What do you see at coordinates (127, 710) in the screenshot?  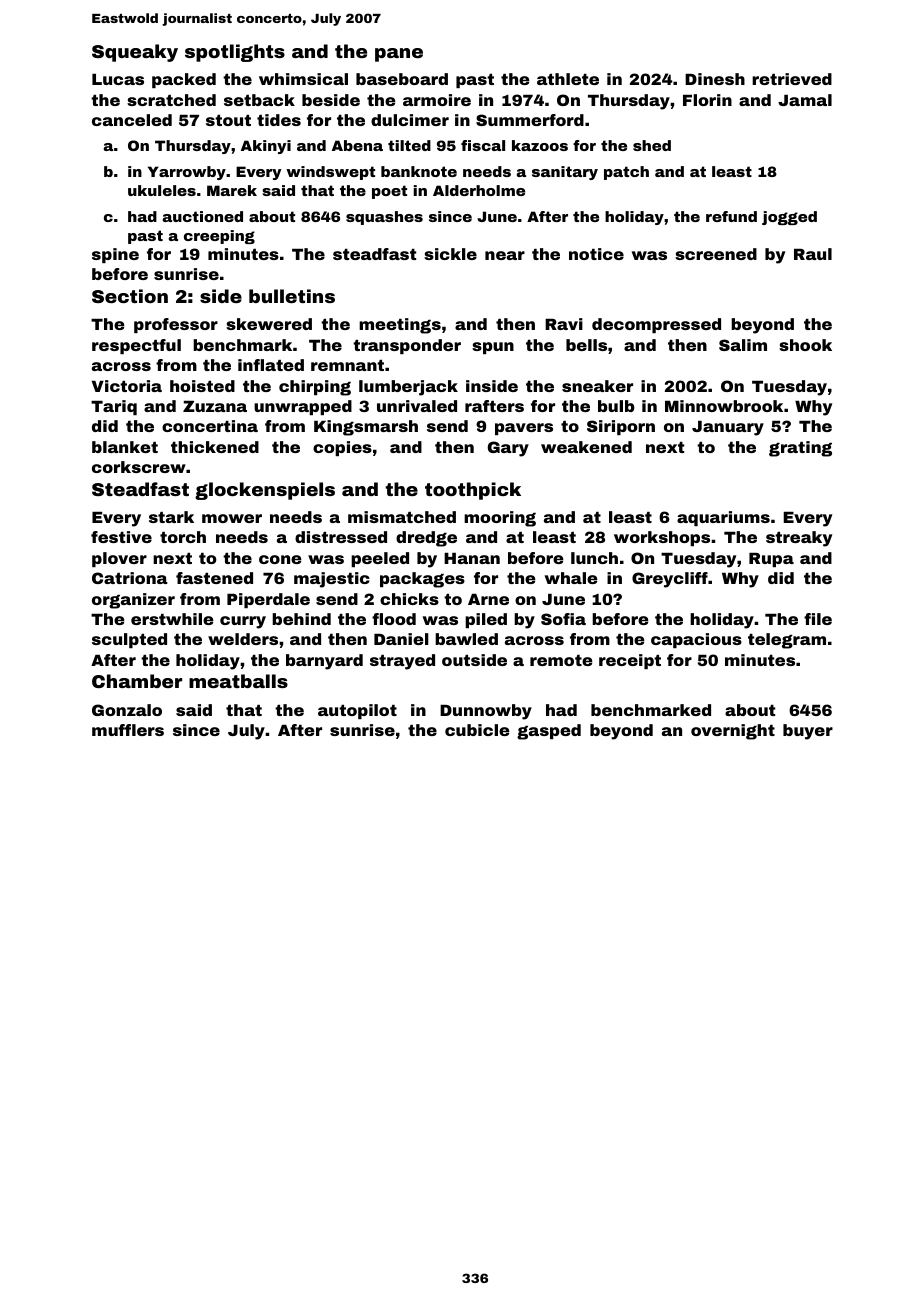 I see `Gonzalo` at bounding box center [127, 710].
